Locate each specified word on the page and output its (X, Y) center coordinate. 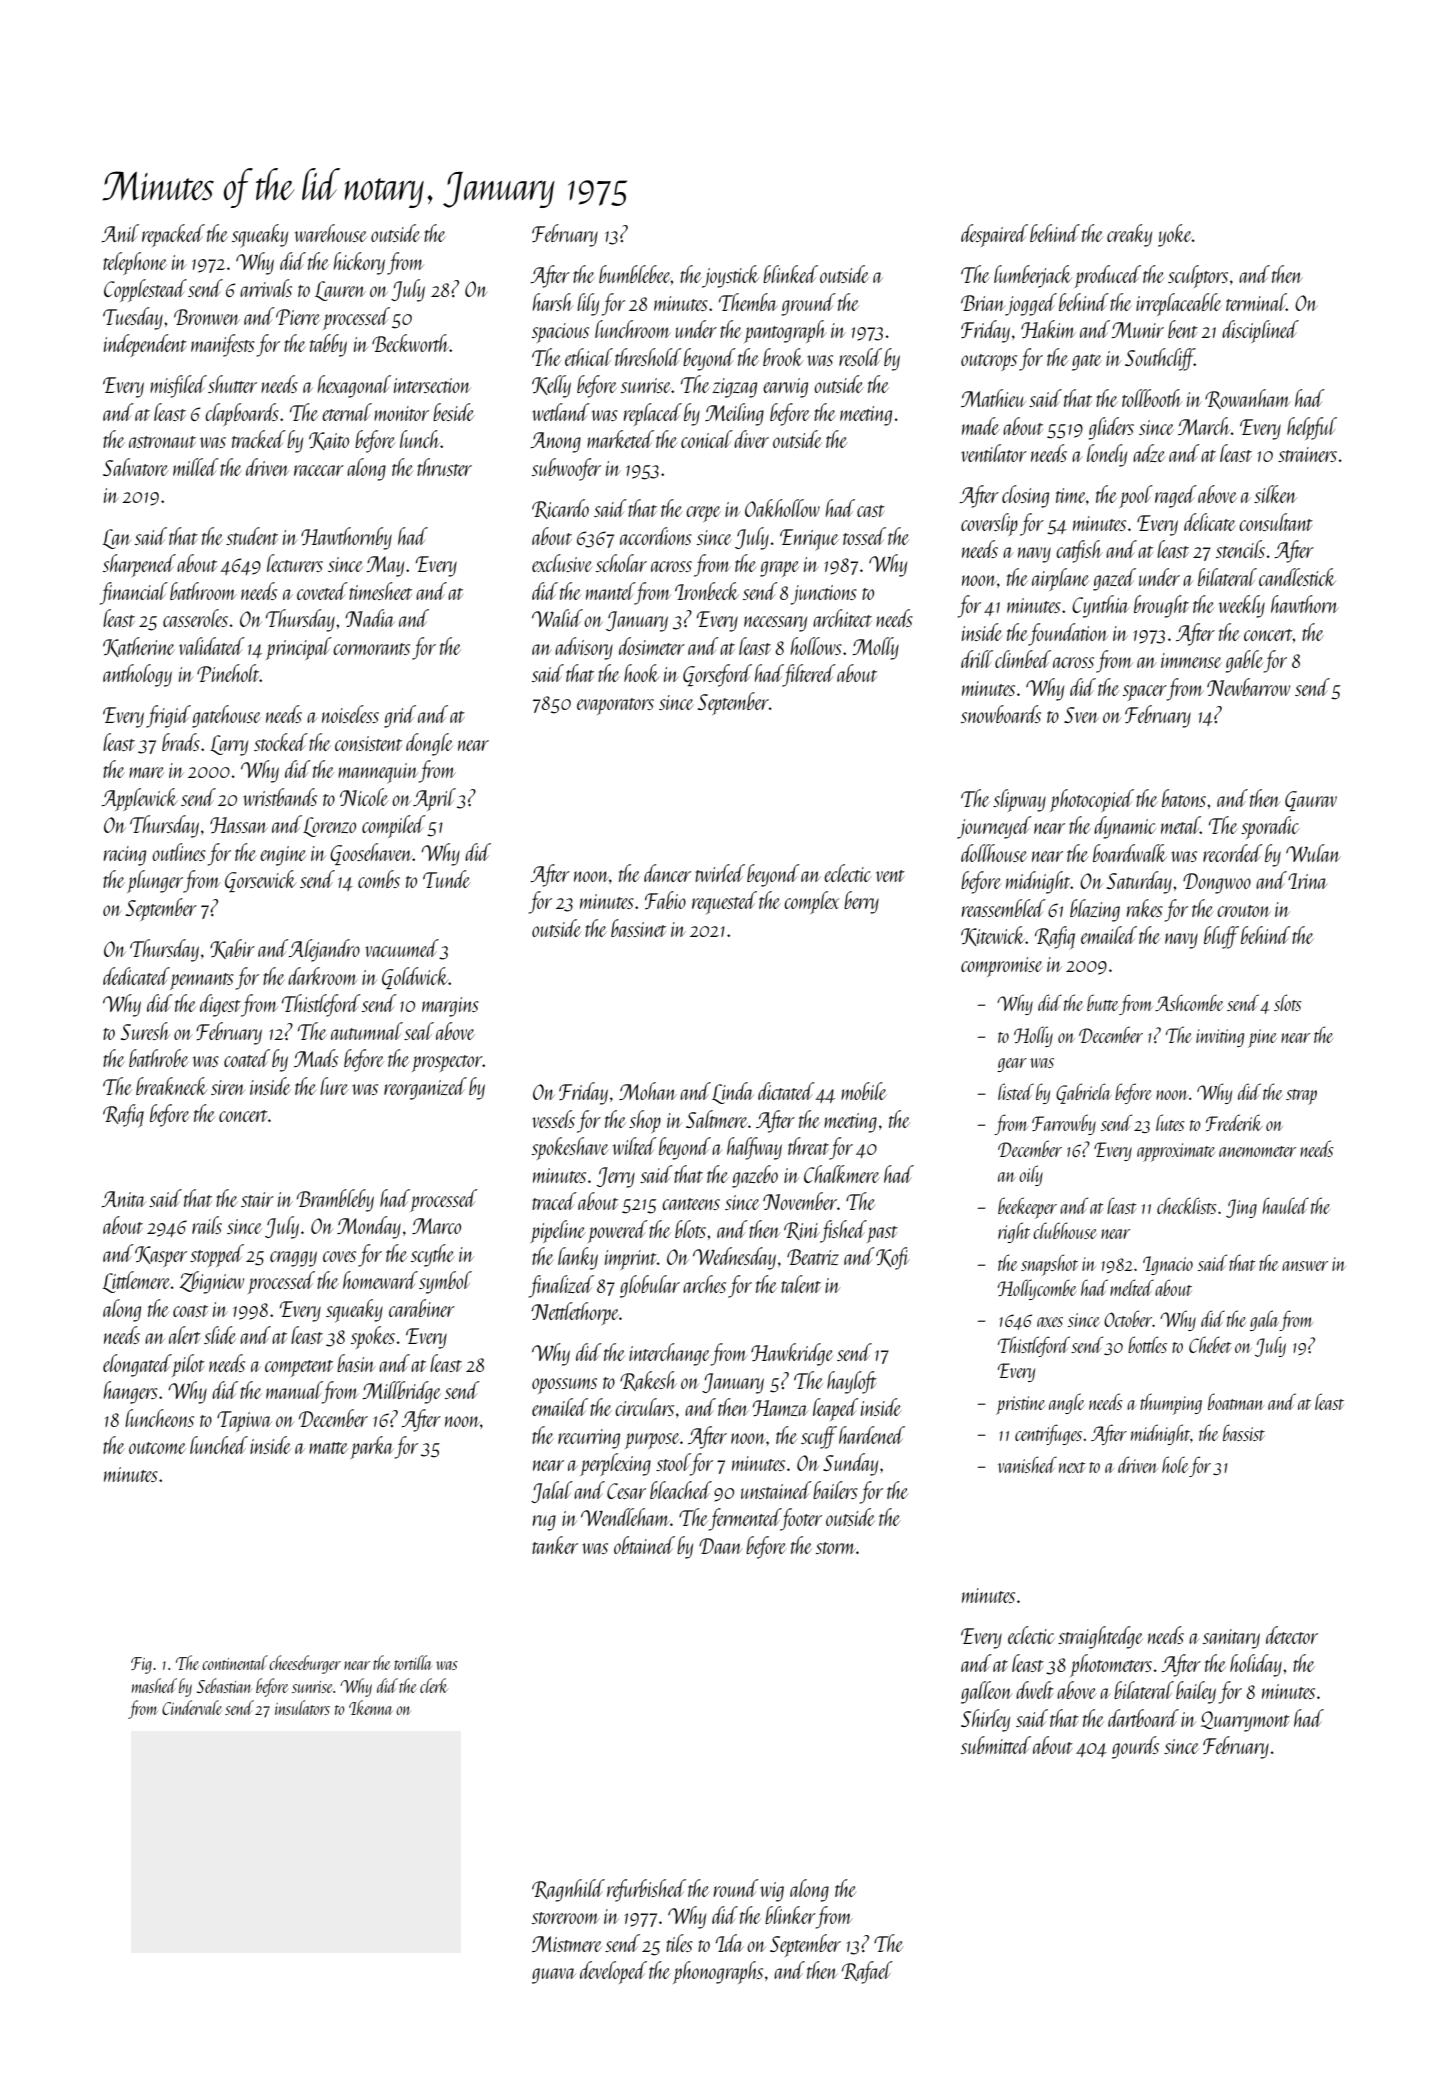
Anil (120, 233)
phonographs (718, 1972)
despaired (994, 235)
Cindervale (192, 1707)
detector (1292, 1635)
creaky (1129, 235)
